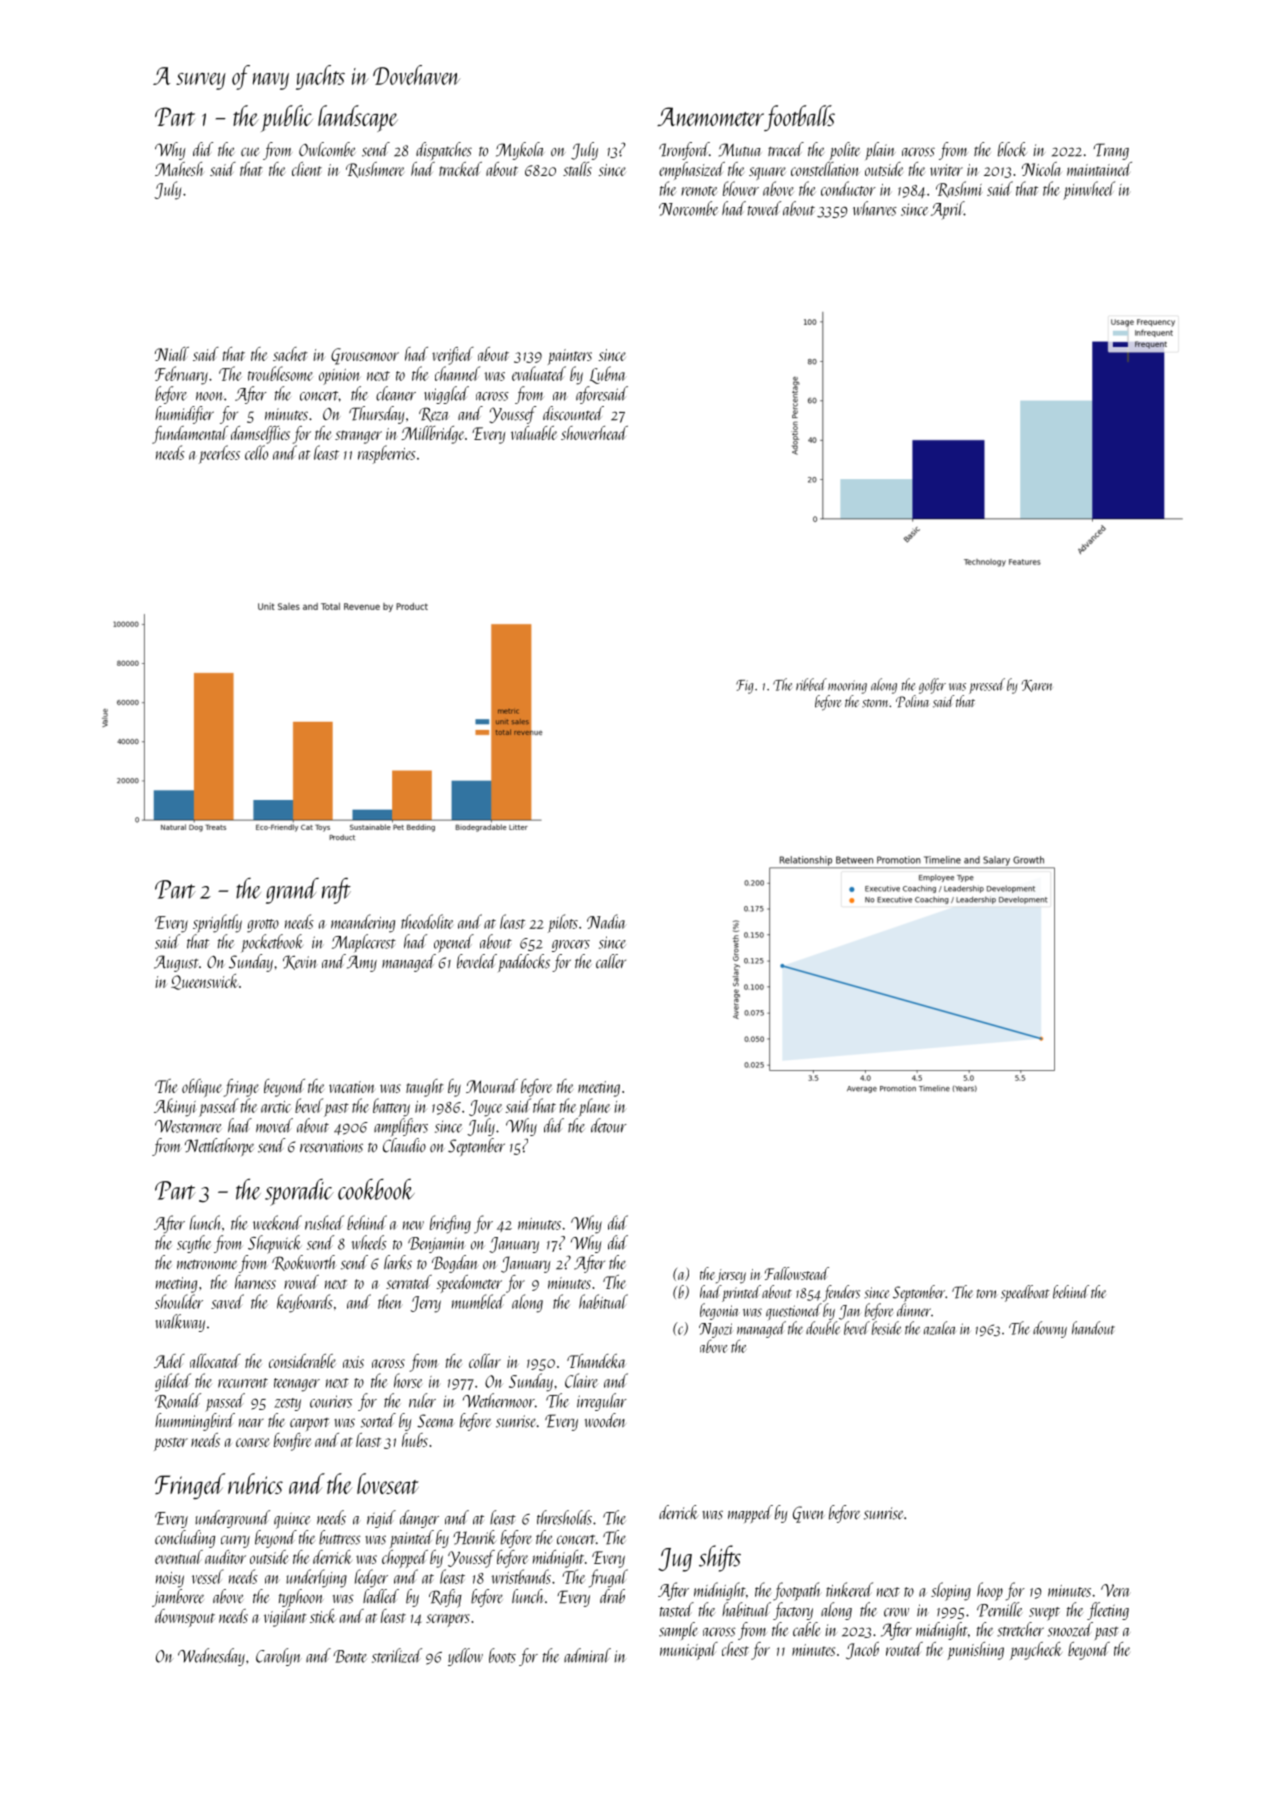 This screenshot has width=1285, height=1817. What do you see at coordinates (797, 1273) in the screenshot?
I see `Fallowstead` at bounding box center [797, 1273].
